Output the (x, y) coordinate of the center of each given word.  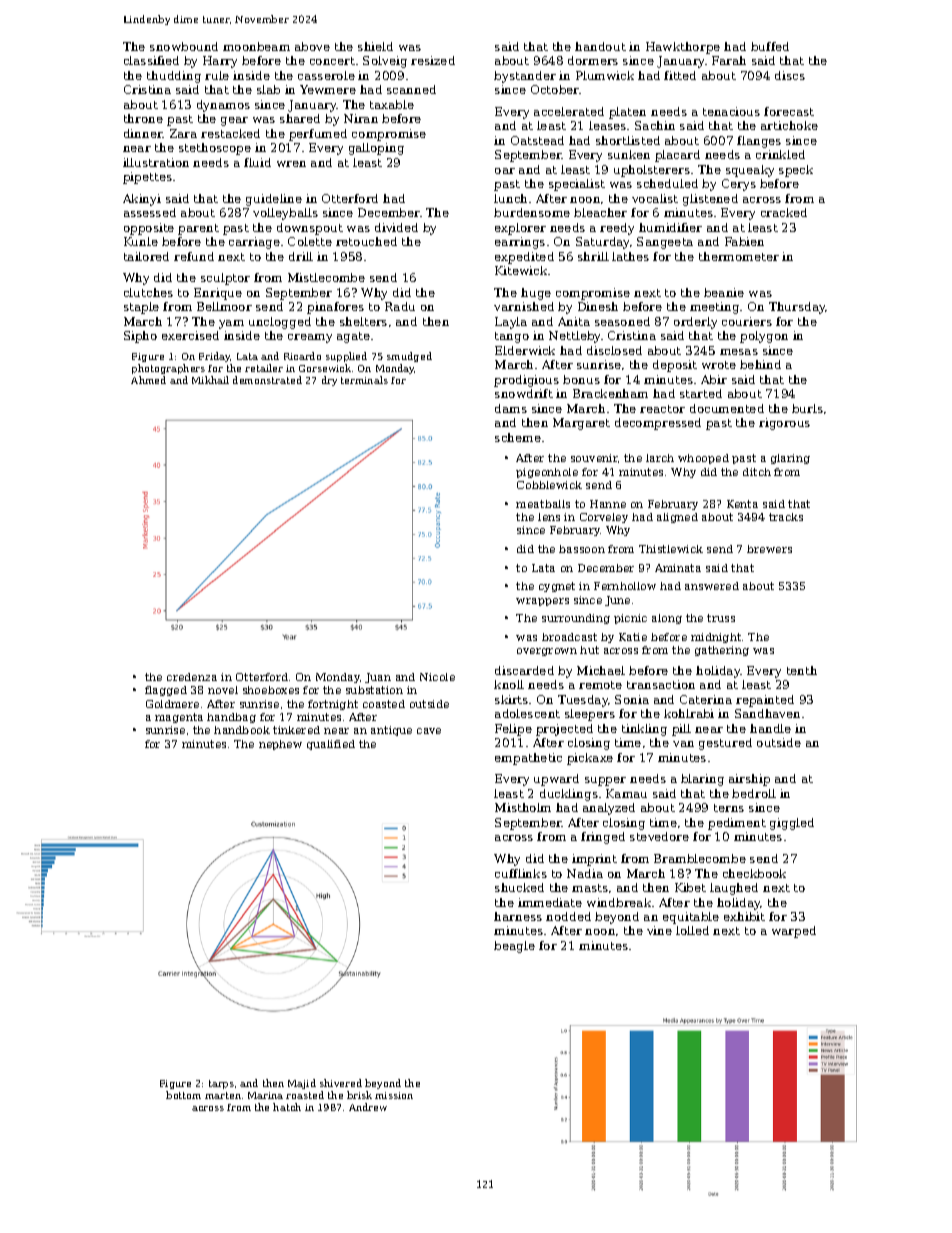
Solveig (385, 62)
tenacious (731, 111)
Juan (378, 678)
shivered (341, 1083)
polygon (764, 337)
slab (268, 89)
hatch (287, 1107)
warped (794, 932)
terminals (364, 380)
